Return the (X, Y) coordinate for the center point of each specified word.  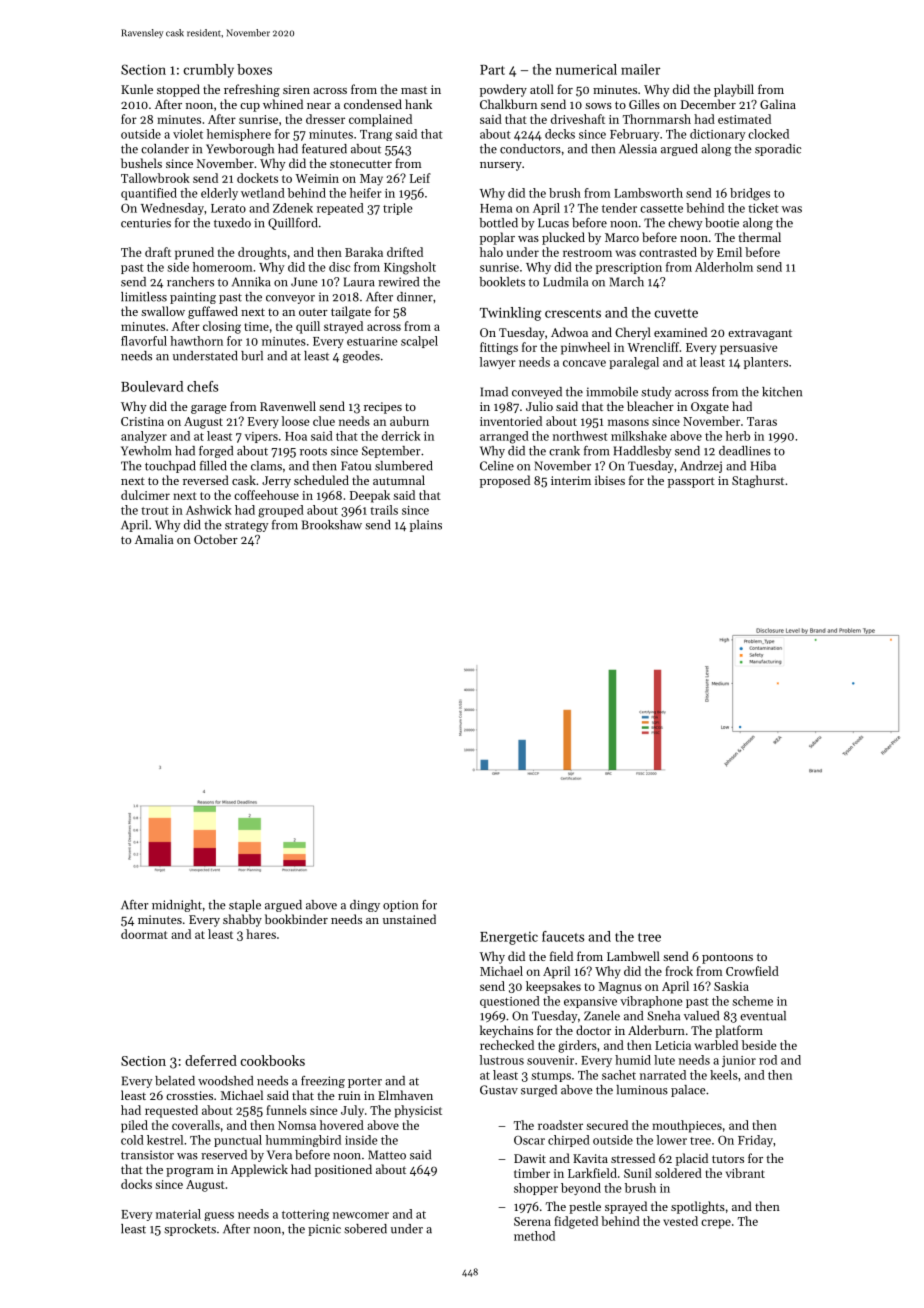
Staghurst (758, 481)
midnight (177, 906)
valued (701, 1016)
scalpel (419, 342)
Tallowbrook (155, 178)
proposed (505, 481)
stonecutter (361, 164)
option (400, 906)
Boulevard (152, 386)
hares (261, 934)
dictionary (718, 135)
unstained (409, 919)
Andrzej (701, 467)
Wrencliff (653, 347)
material (178, 1214)
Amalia (154, 539)
